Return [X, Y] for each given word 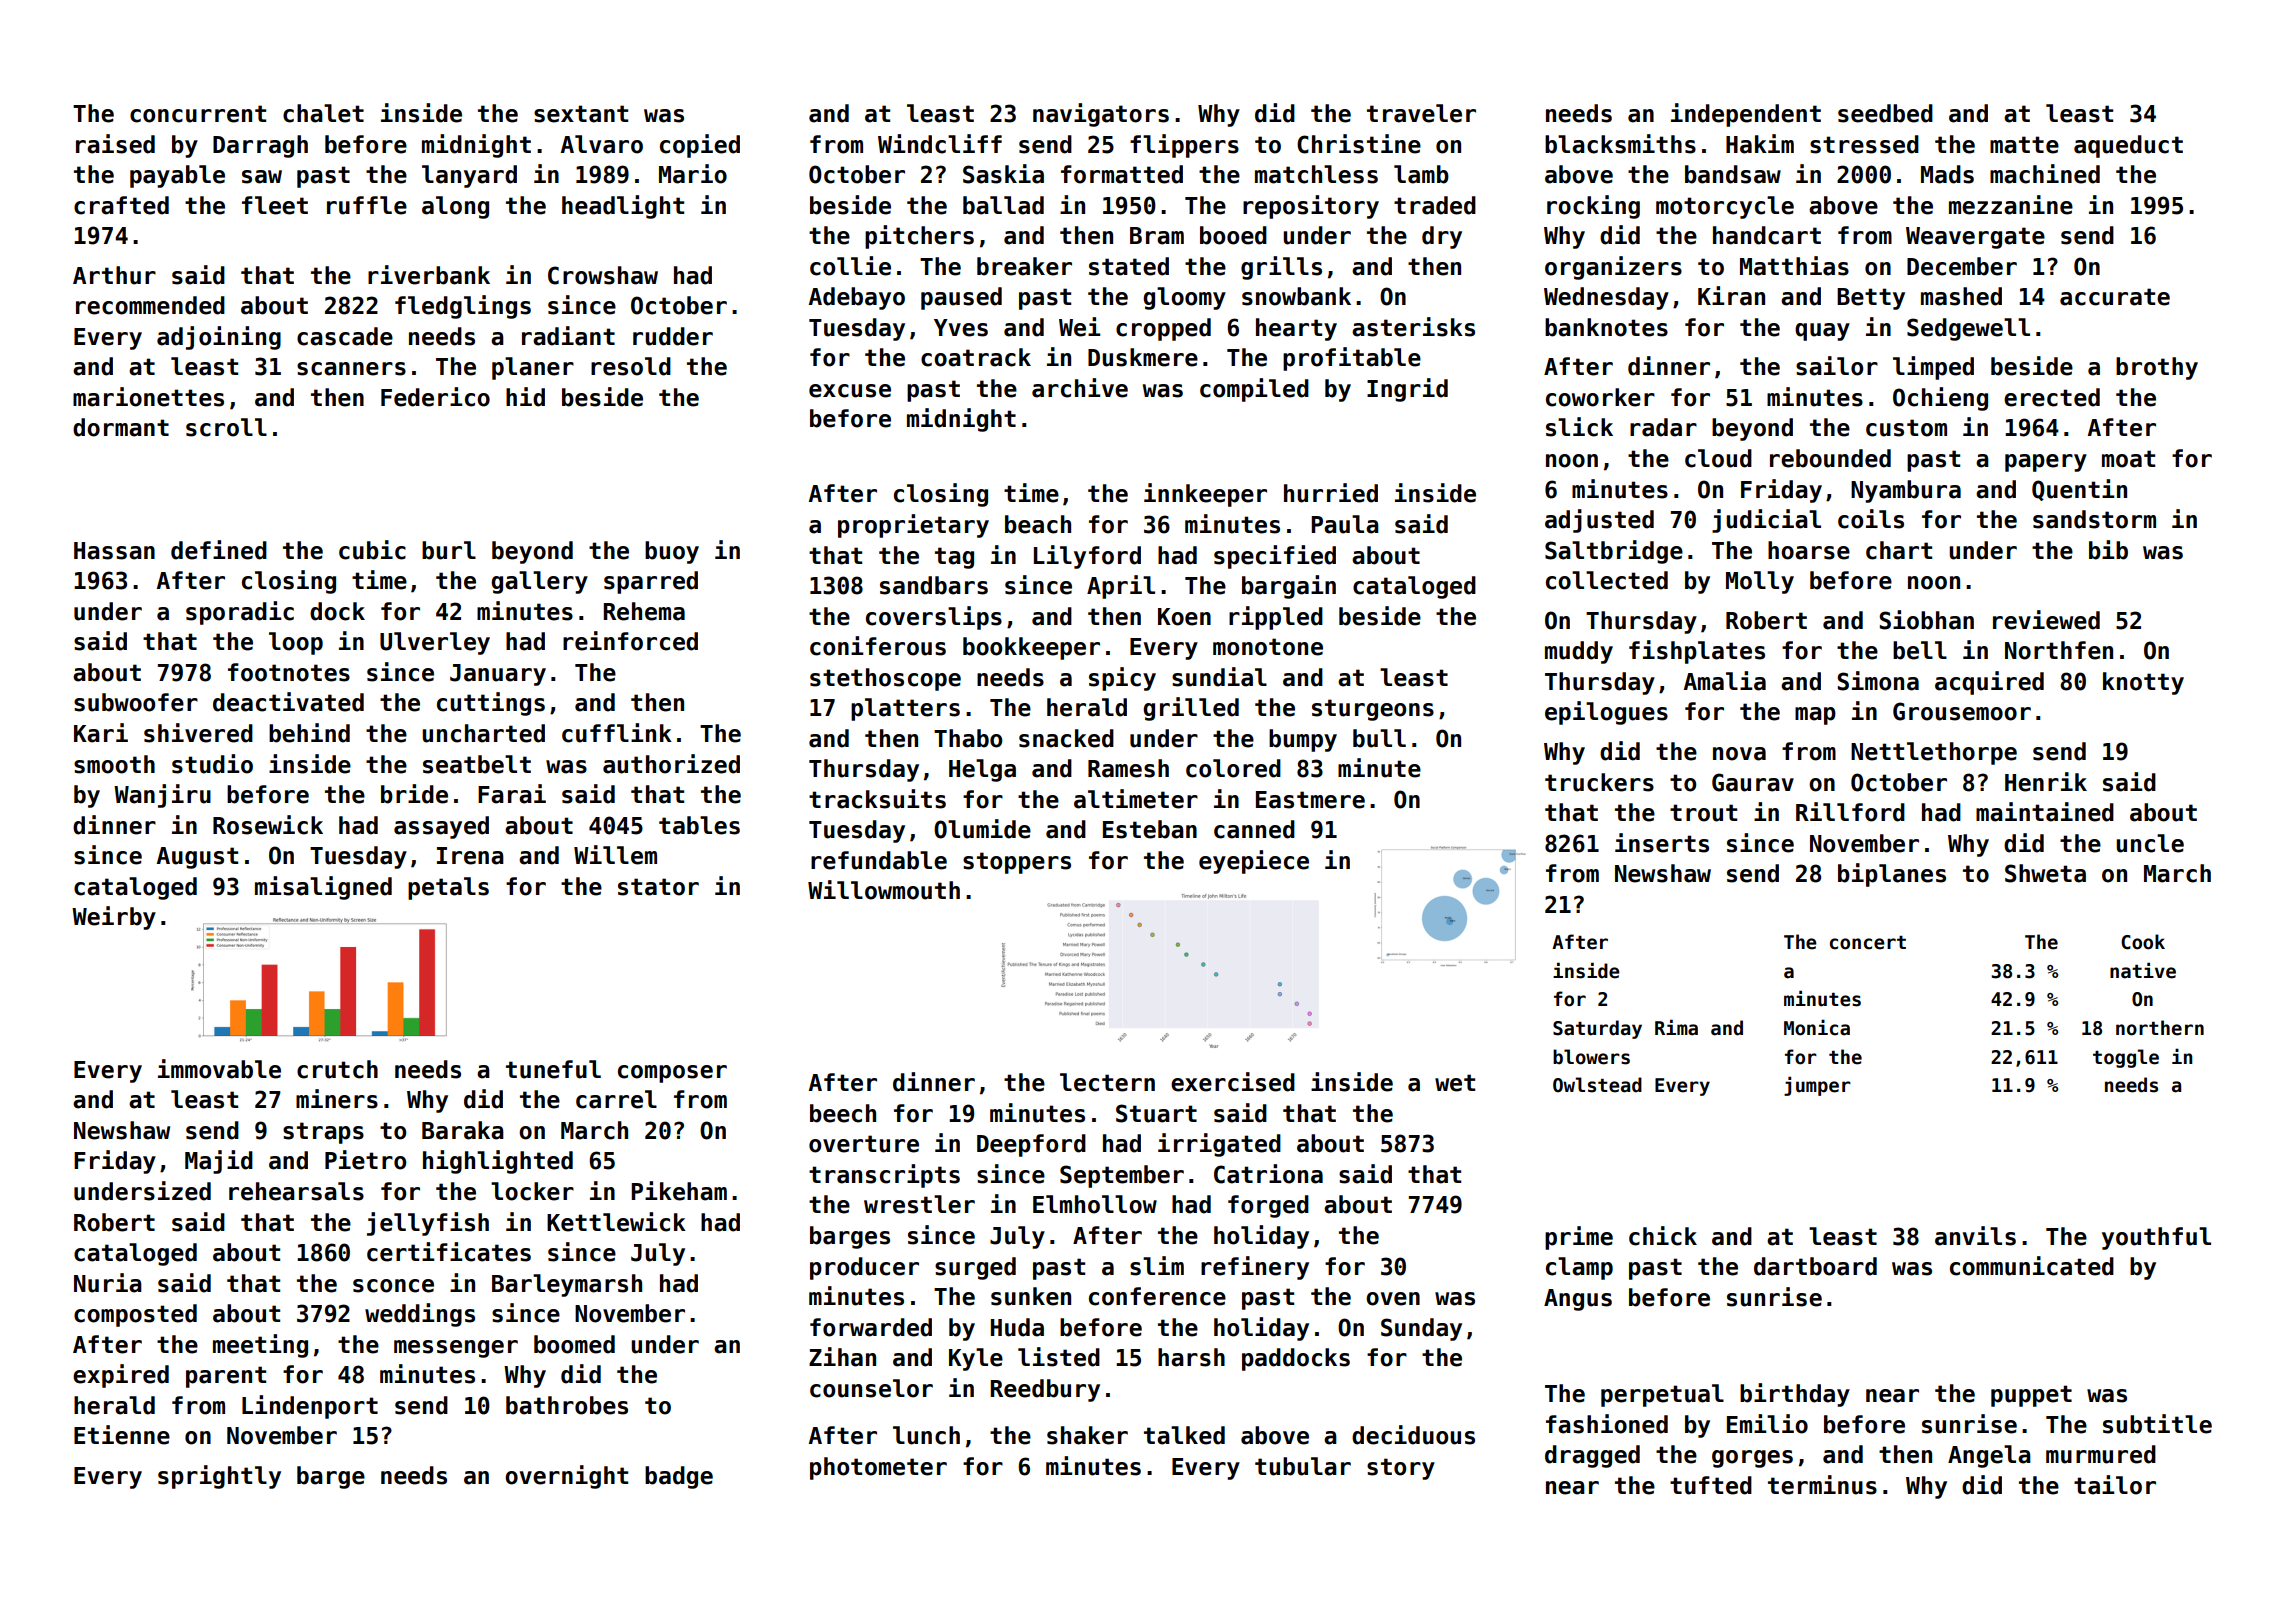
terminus [1822, 1485]
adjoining [219, 338]
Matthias [1794, 266]
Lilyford [1087, 557]
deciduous [1413, 1435]
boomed [574, 1344]
